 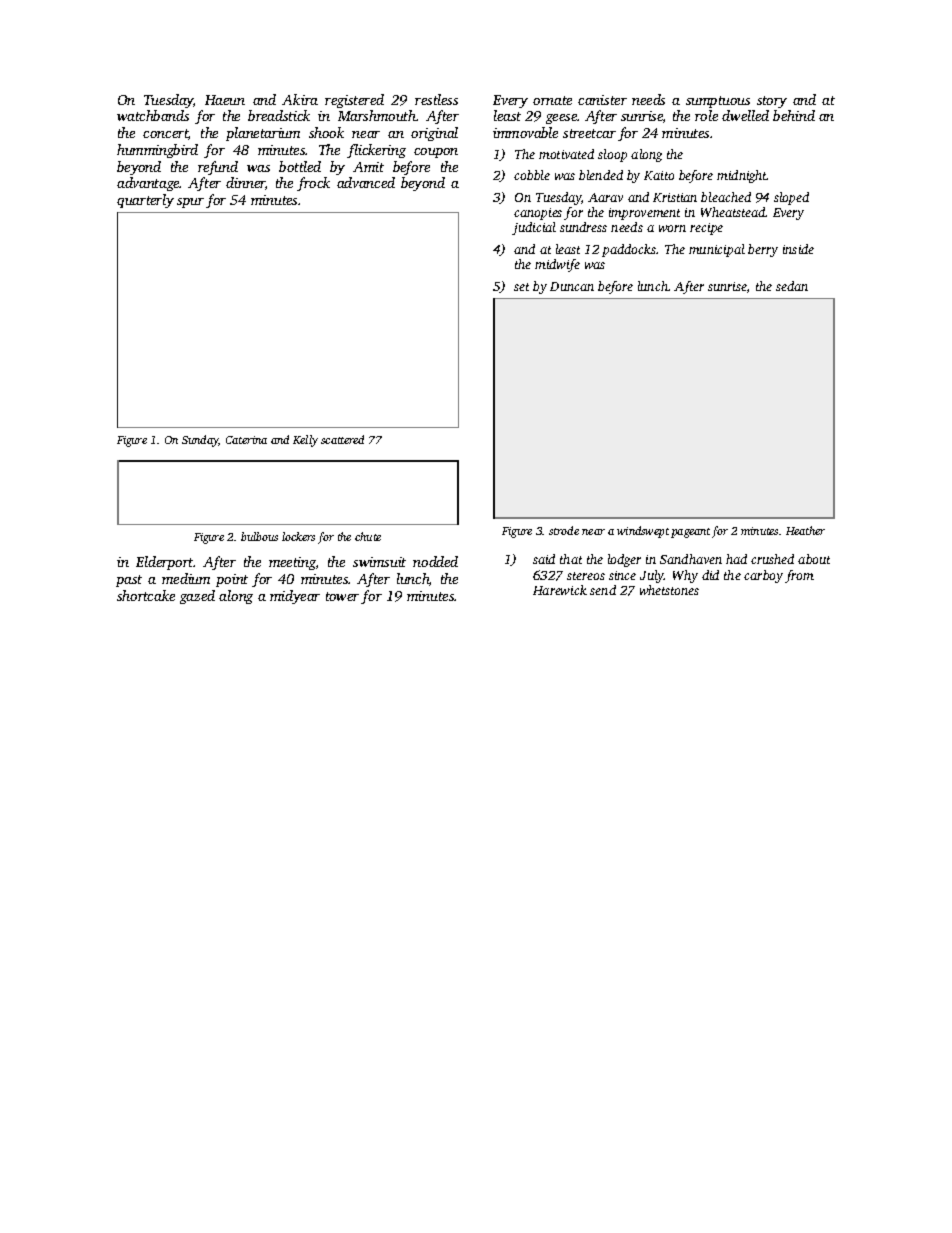 I want to click on watchbands, so click(x=153, y=115).
